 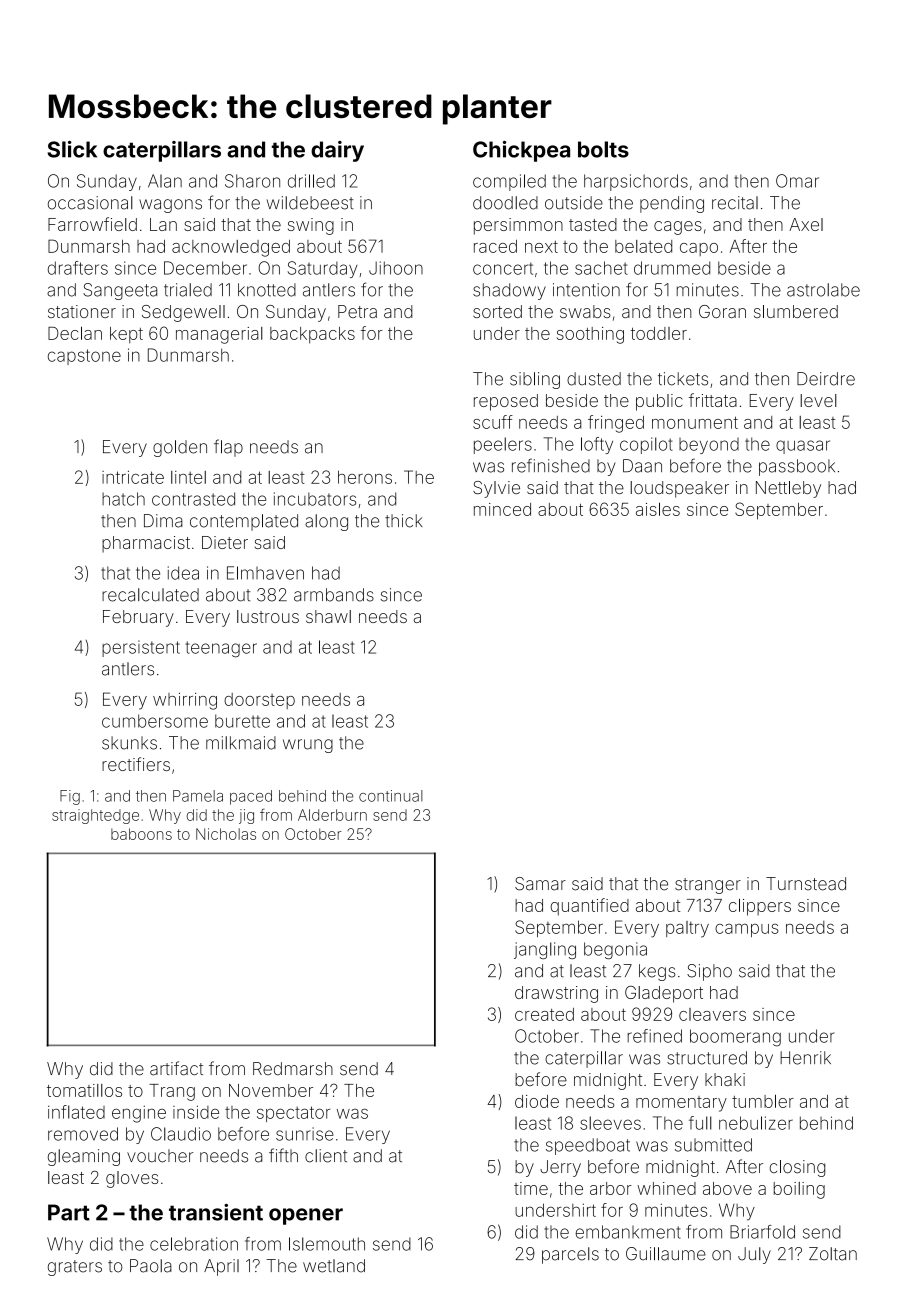 What do you see at coordinates (334, 1266) in the screenshot?
I see `wetland` at bounding box center [334, 1266].
